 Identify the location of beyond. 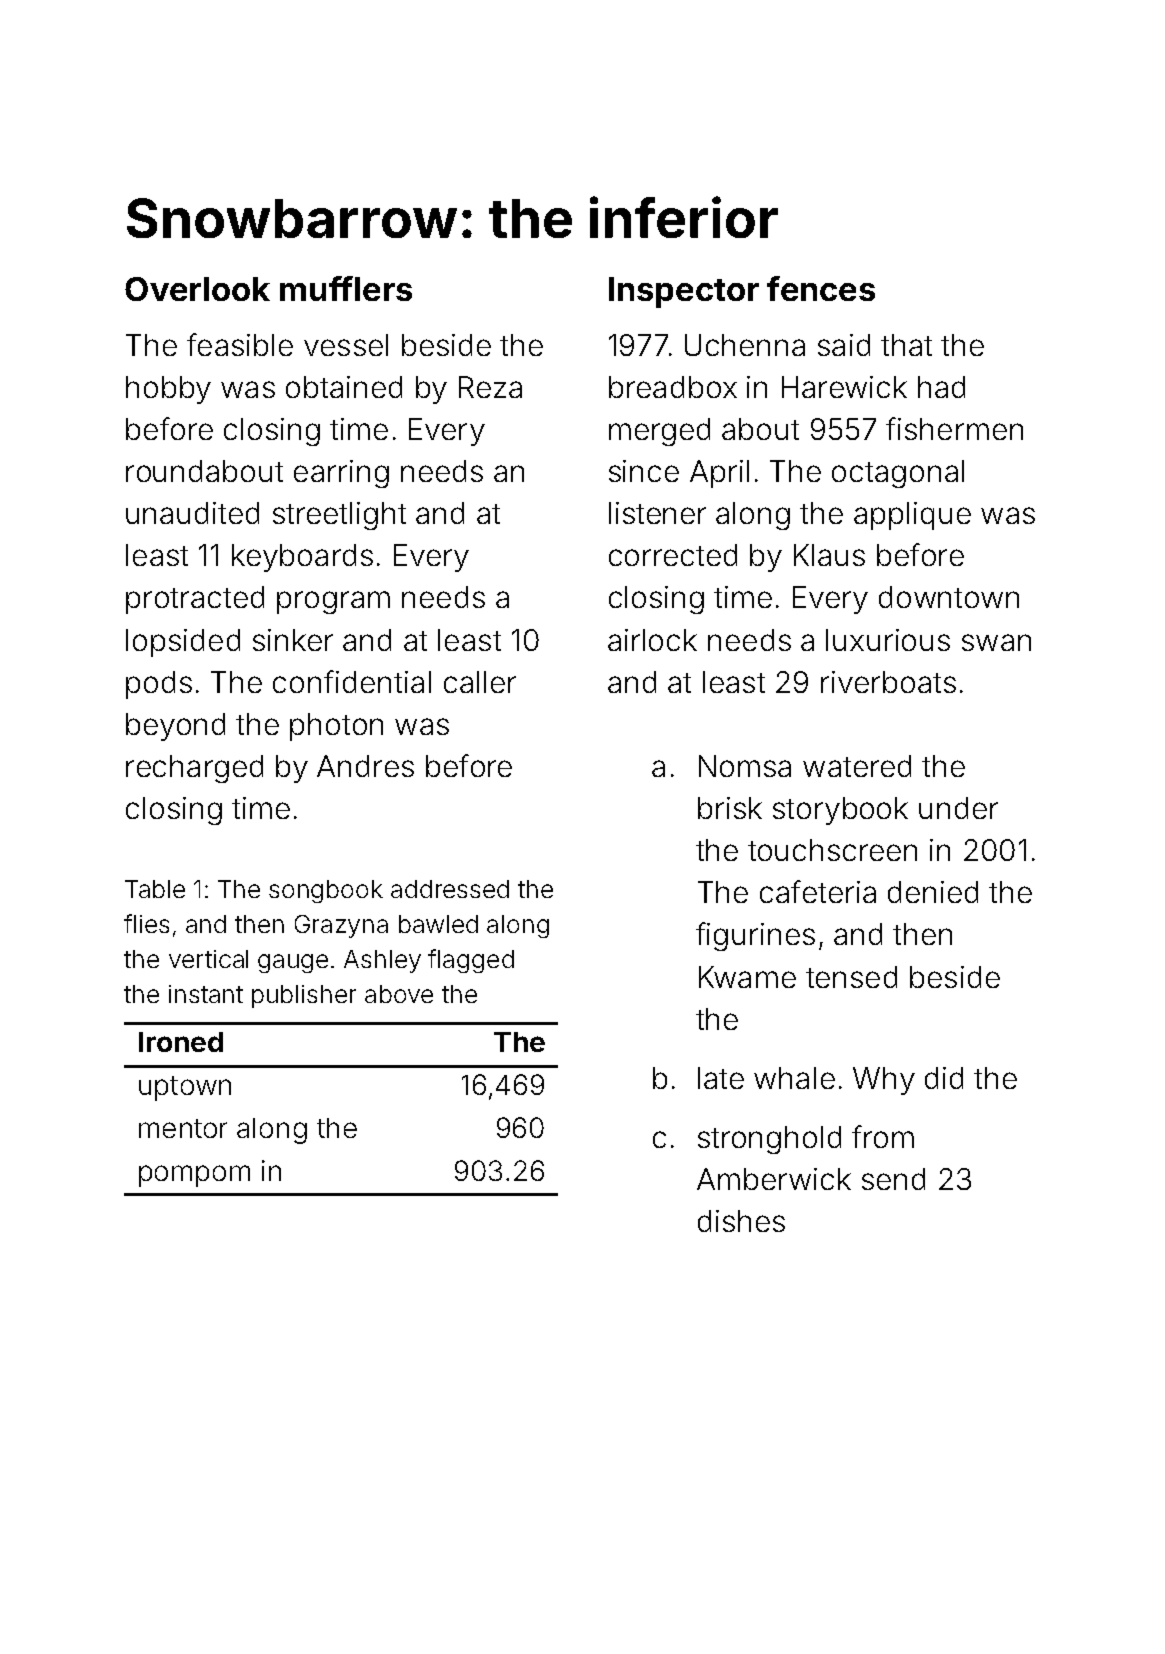
(175, 727).
